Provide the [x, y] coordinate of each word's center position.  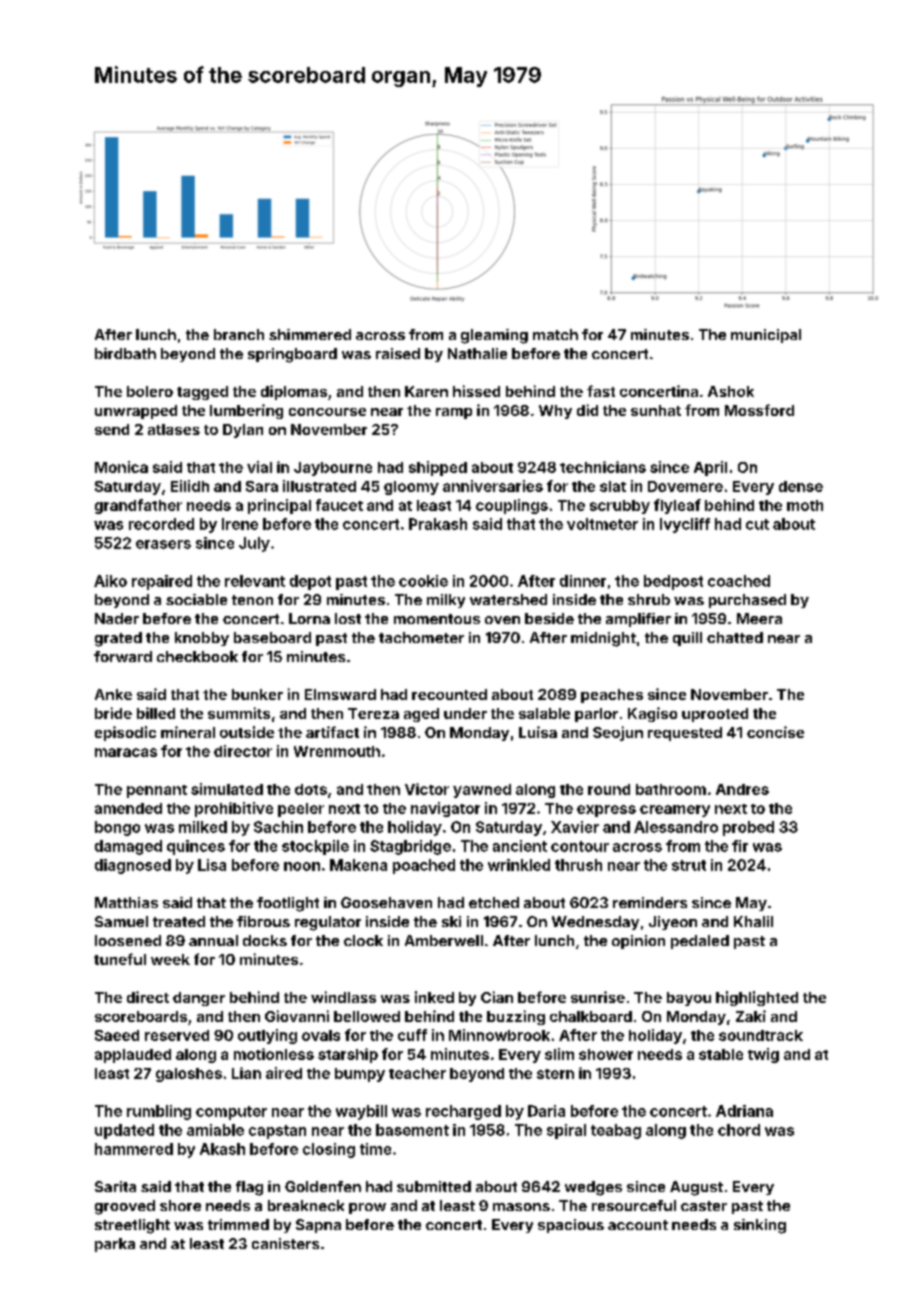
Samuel [121, 921]
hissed [476, 391]
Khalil [753, 921]
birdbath [125, 353]
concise [775, 732]
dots [311, 789]
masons [521, 1207]
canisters [285, 1243]
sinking [760, 1226]
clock [363, 940]
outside [247, 732]
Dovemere [685, 486]
